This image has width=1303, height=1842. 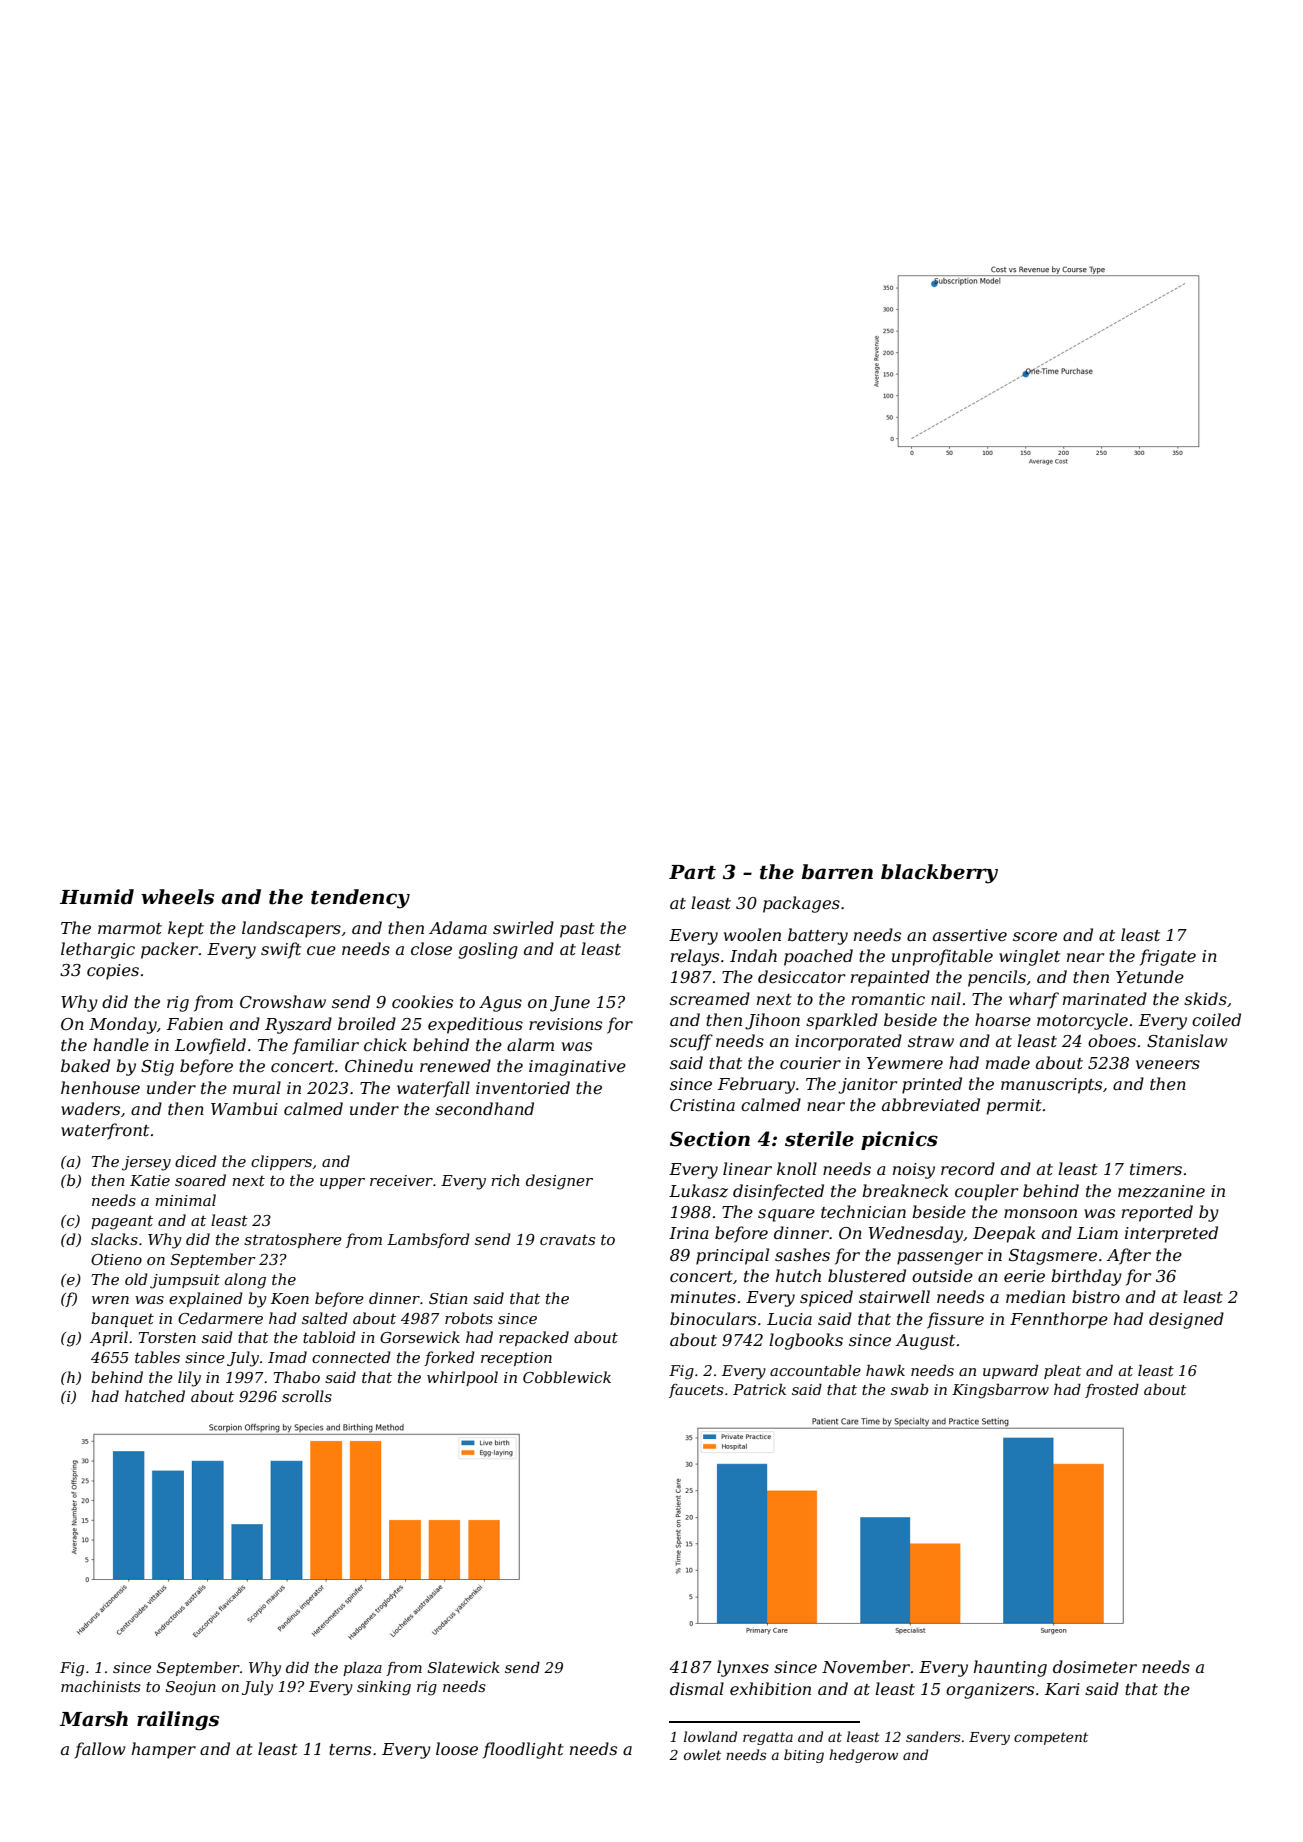 I want to click on cravats, so click(x=567, y=1240).
